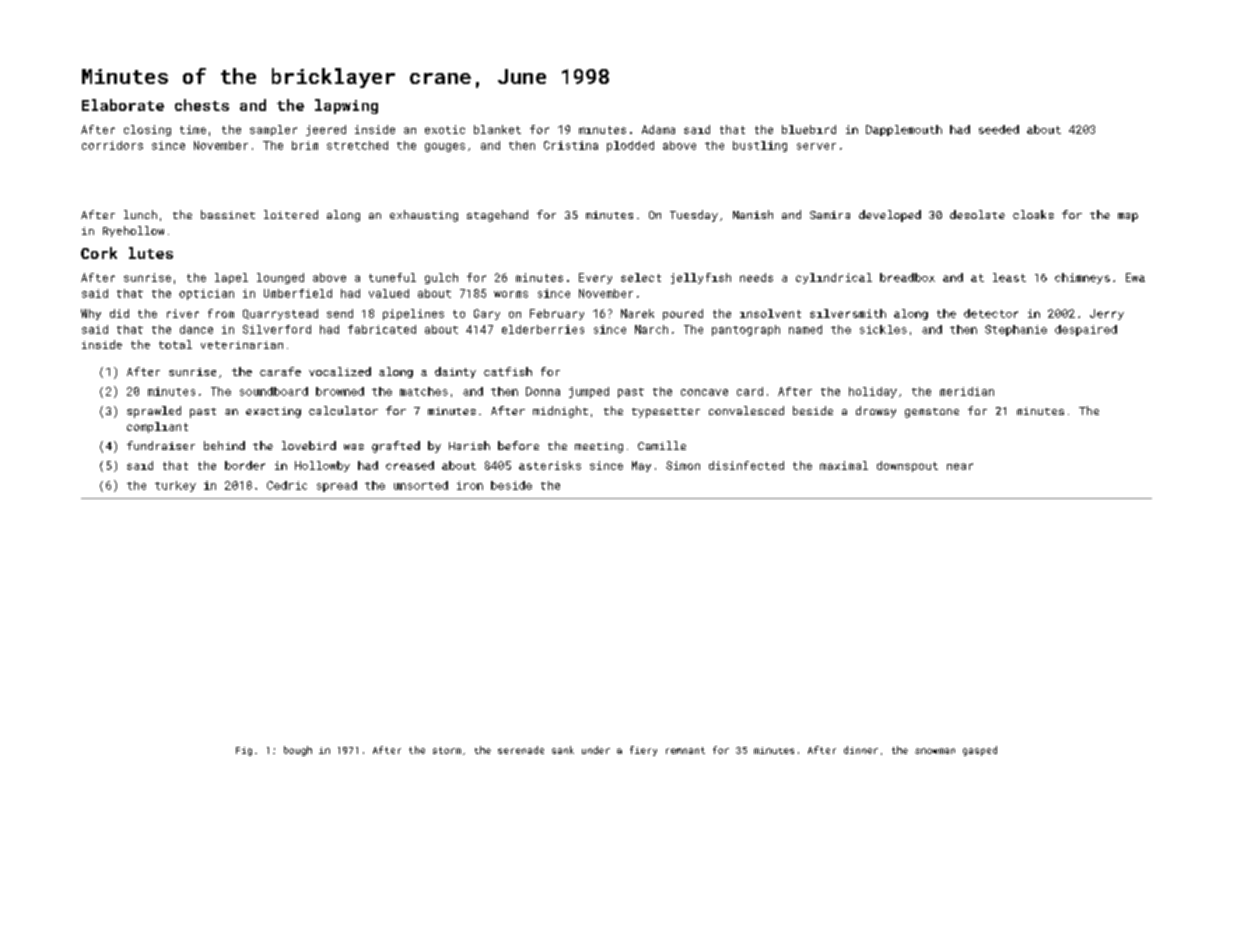 The image size is (1233, 952). What do you see at coordinates (298, 751) in the screenshot?
I see `bough` at bounding box center [298, 751].
